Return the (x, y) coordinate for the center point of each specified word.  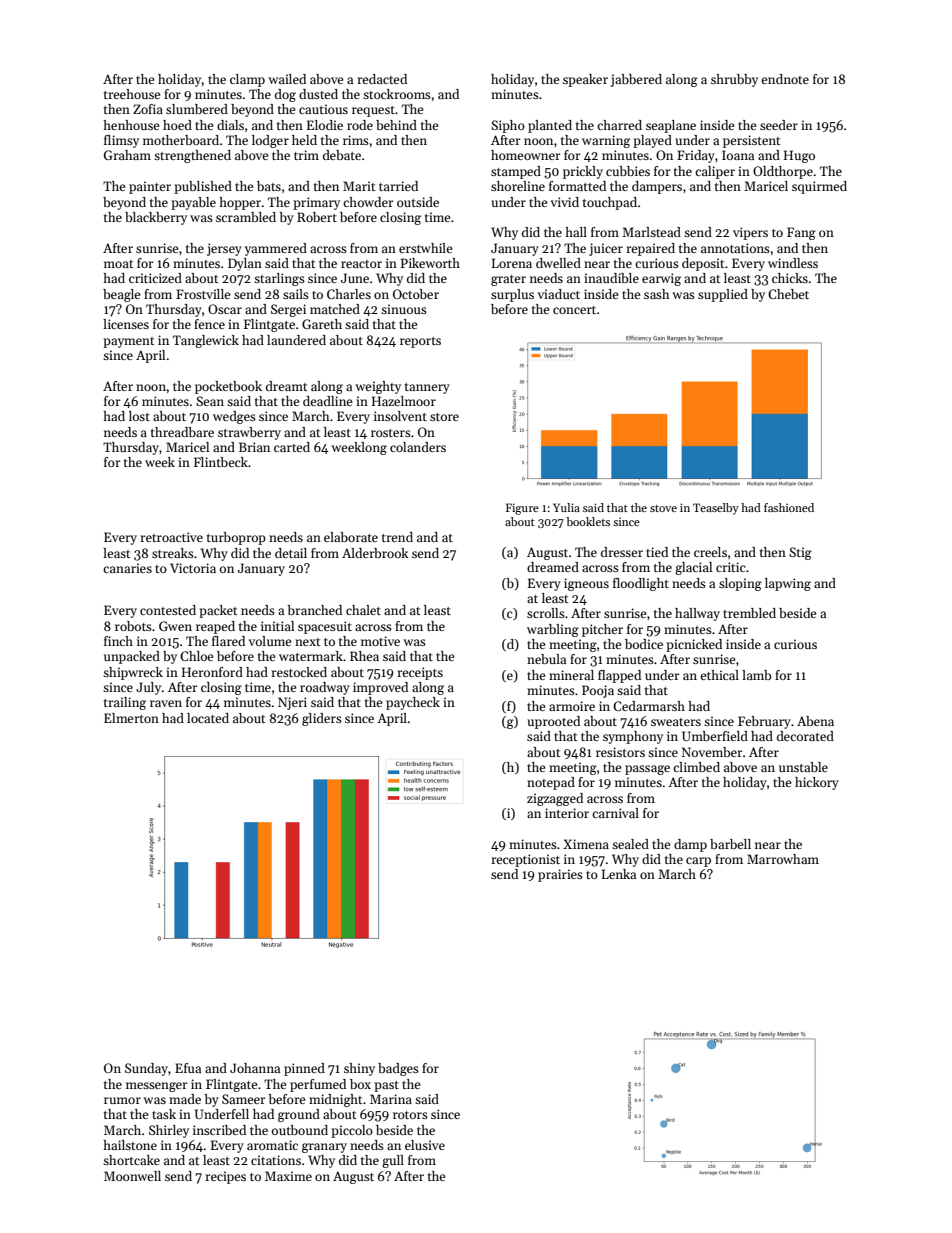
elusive (425, 1145)
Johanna (255, 1068)
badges (398, 1069)
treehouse (132, 94)
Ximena (586, 844)
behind (396, 125)
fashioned (789, 507)
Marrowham (783, 859)
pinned (304, 1069)
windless (793, 263)
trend (397, 537)
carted (292, 447)
